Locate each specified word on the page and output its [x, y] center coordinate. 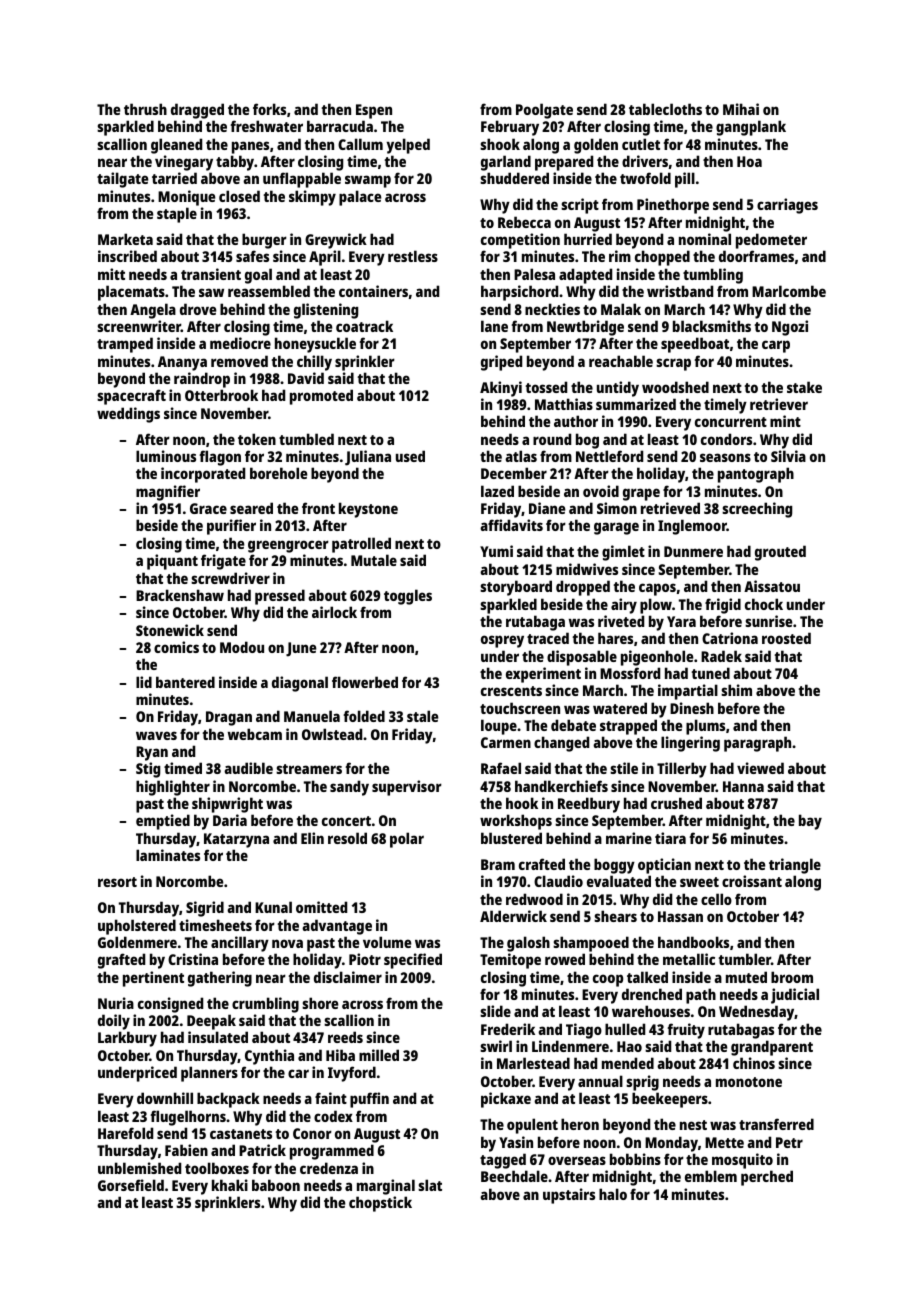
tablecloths [665, 109]
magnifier [168, 493]
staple [177, 215]
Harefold [125, 1133]
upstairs [569, 1196]
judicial [795, 996]
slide [495, 1011]
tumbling [713, 276]
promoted [321, 397]
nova [287, 943]
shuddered [514, 178]
